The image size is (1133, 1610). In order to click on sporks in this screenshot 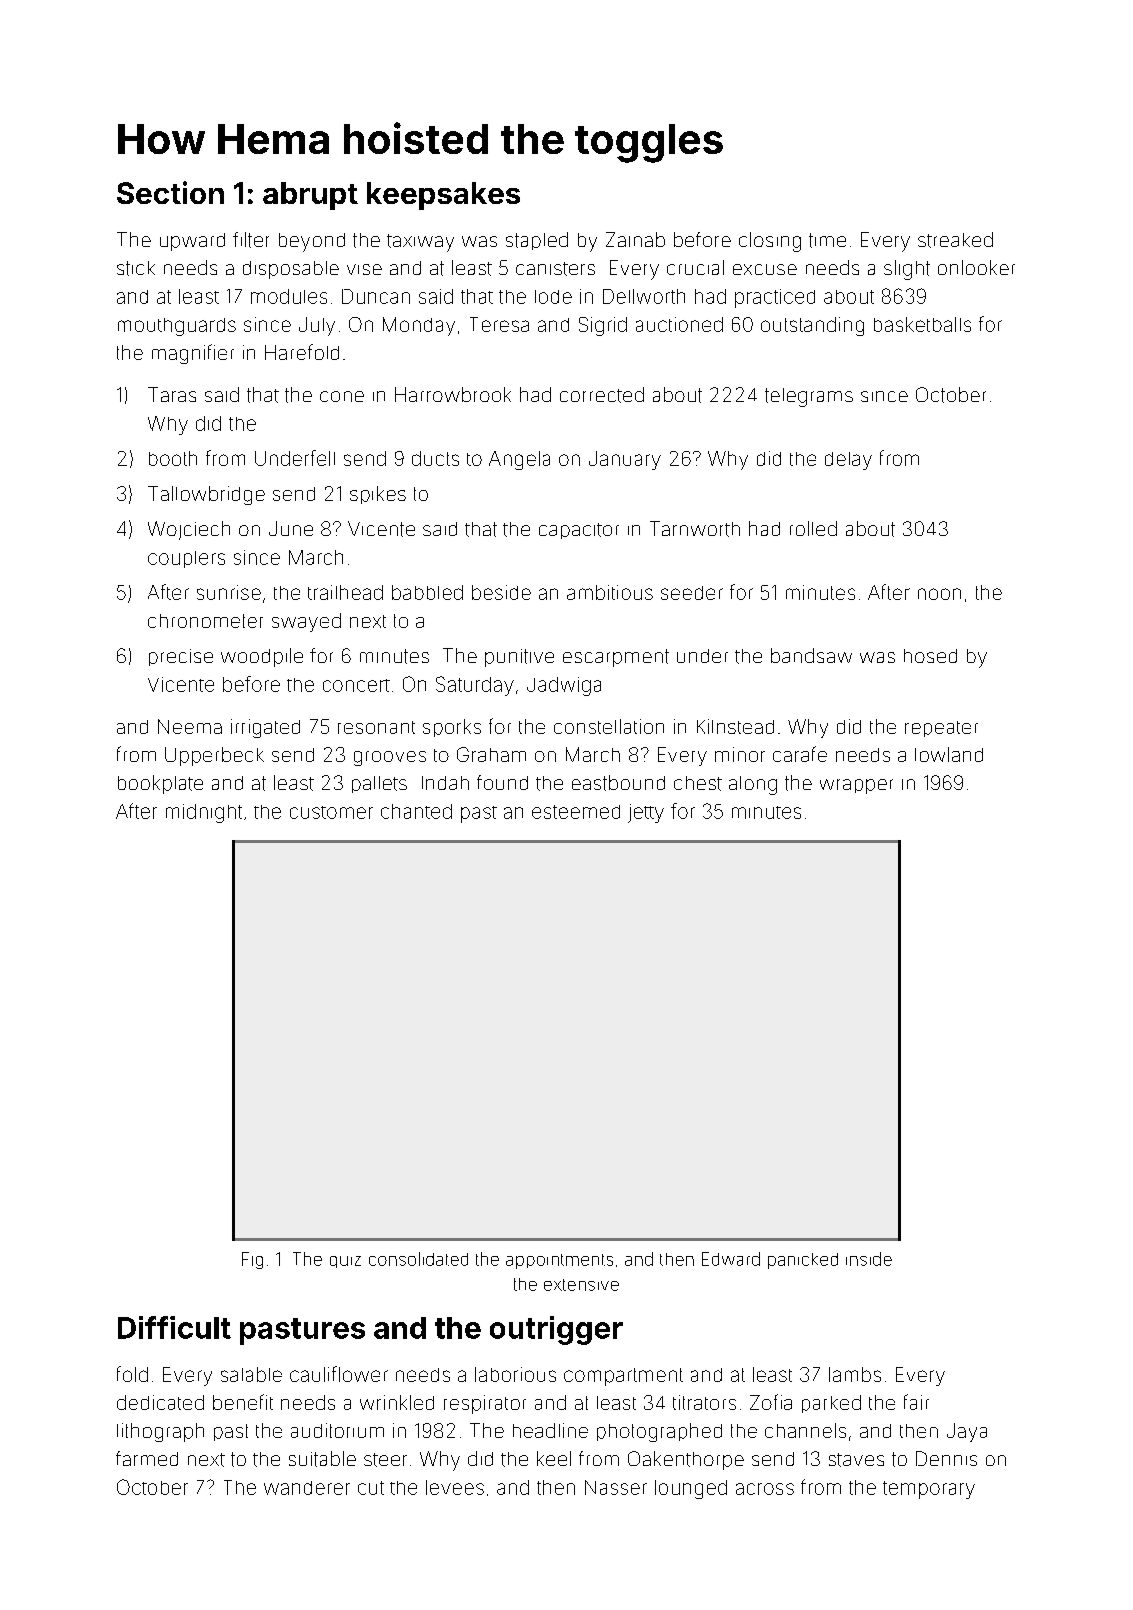, I will do `click(452, 728)`.
